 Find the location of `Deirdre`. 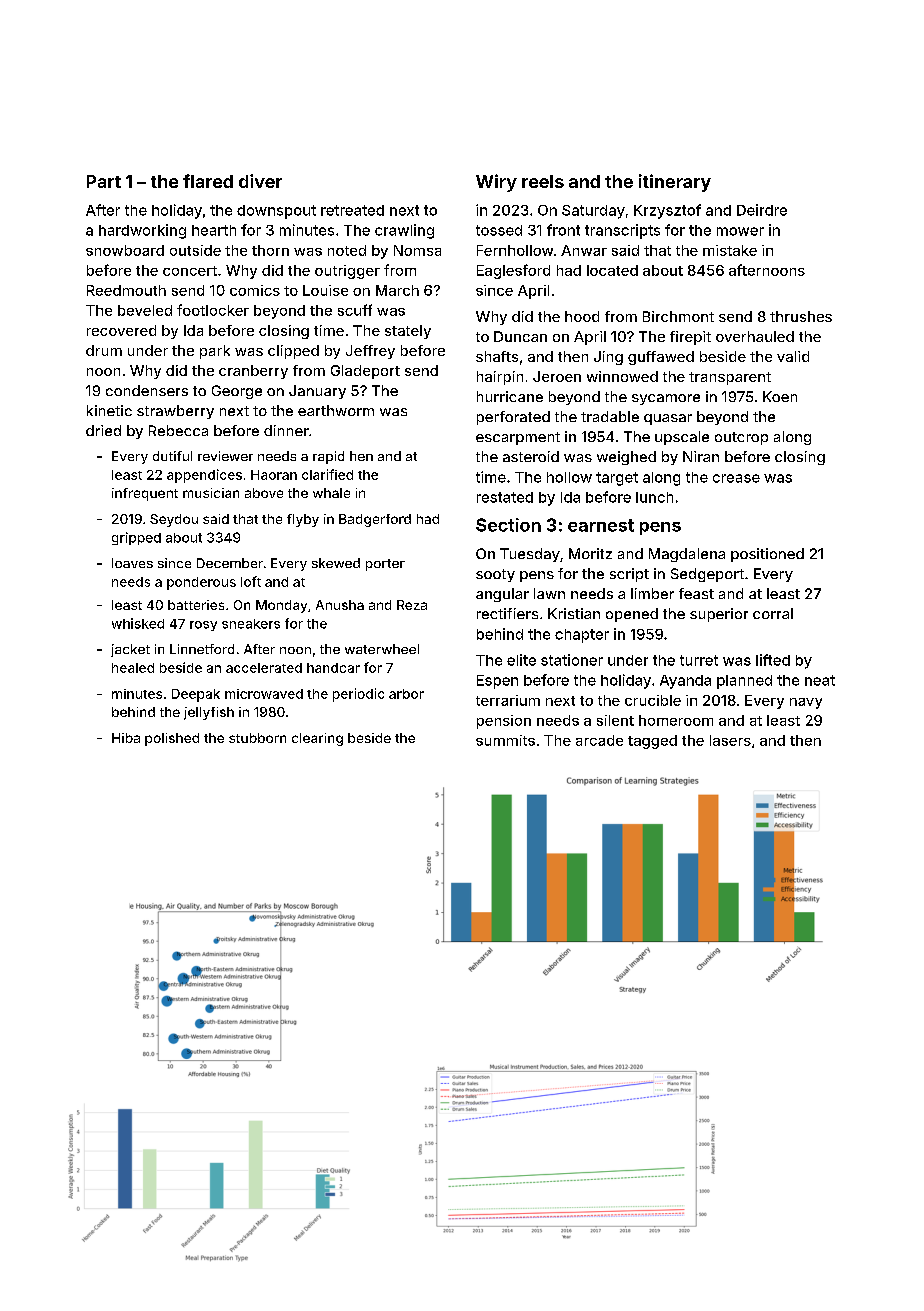

Deirdre is located at coordinates (762, 210).
